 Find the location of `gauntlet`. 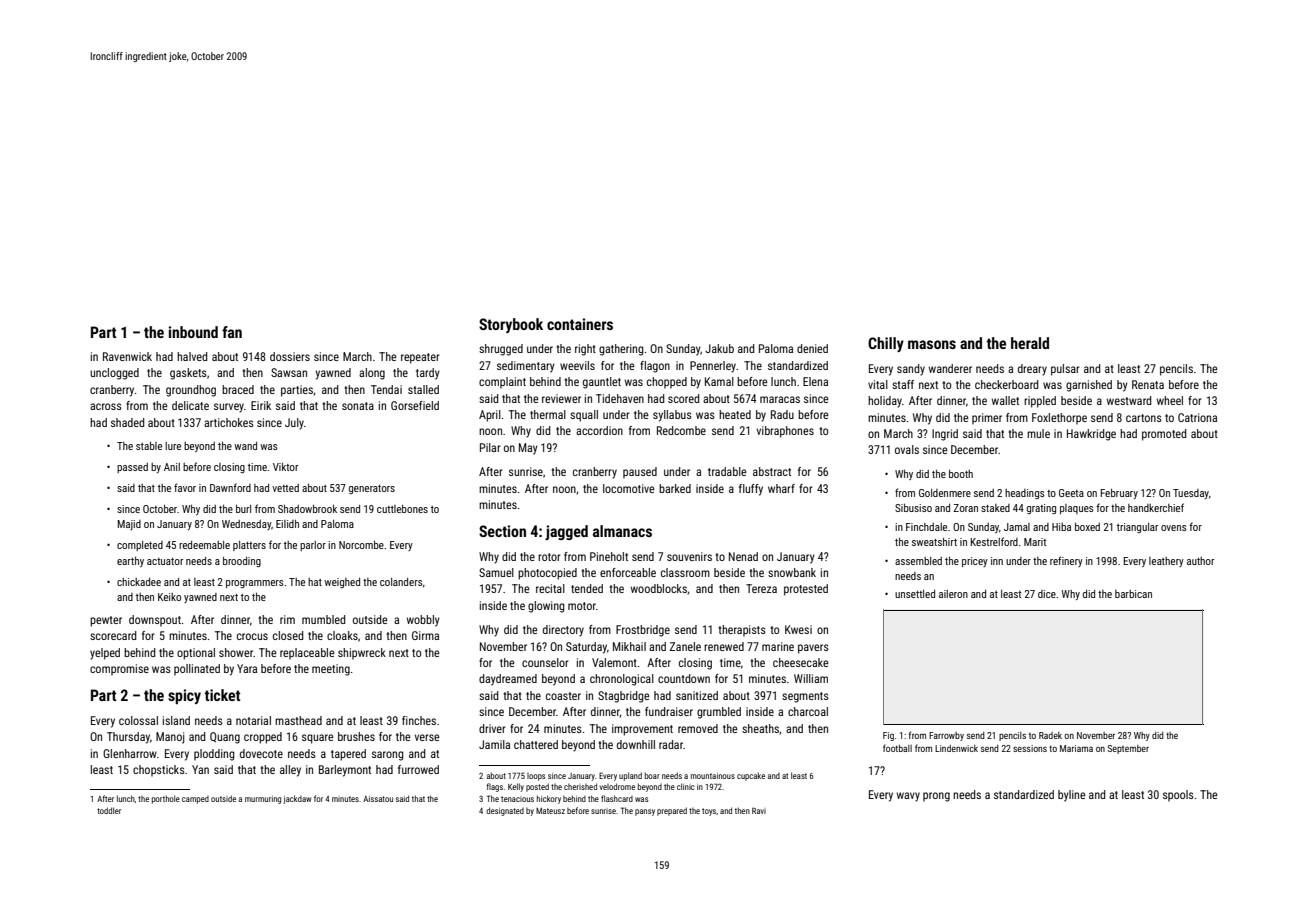

gauntlet is located at coordinates (602, 383).
